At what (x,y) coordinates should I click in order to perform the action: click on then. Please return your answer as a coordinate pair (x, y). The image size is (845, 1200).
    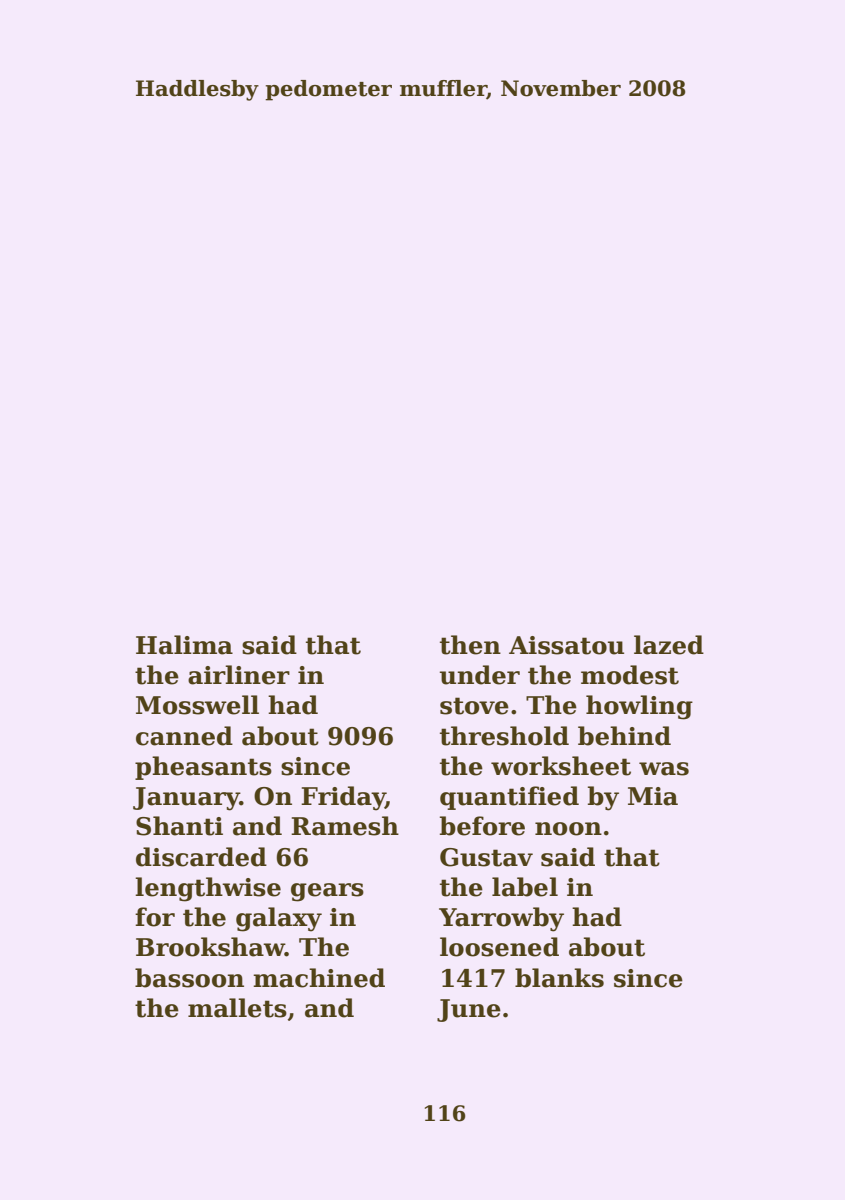
    Looking at the image, I should click on (470, 645).
